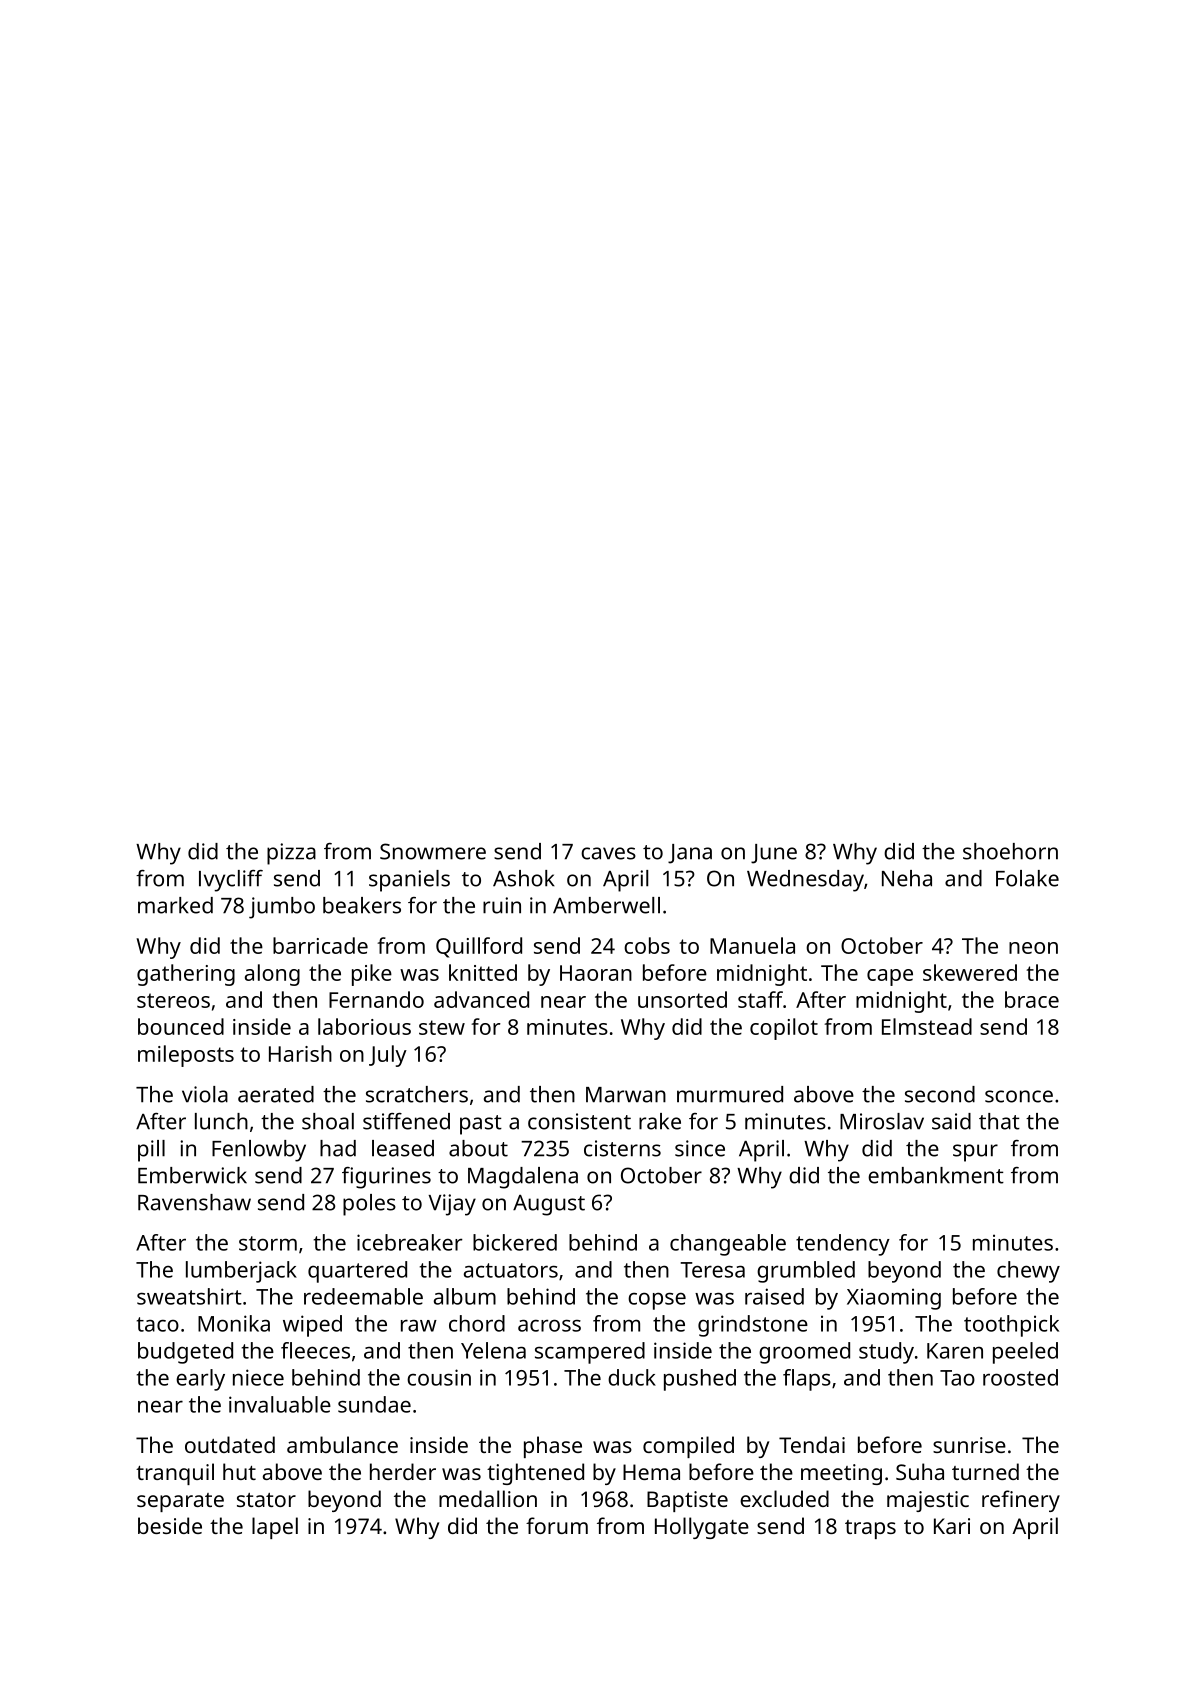  What do you see at coordinates (535, 1474) in the image?
I see `tightened` at bounding box center [535, 1474].
